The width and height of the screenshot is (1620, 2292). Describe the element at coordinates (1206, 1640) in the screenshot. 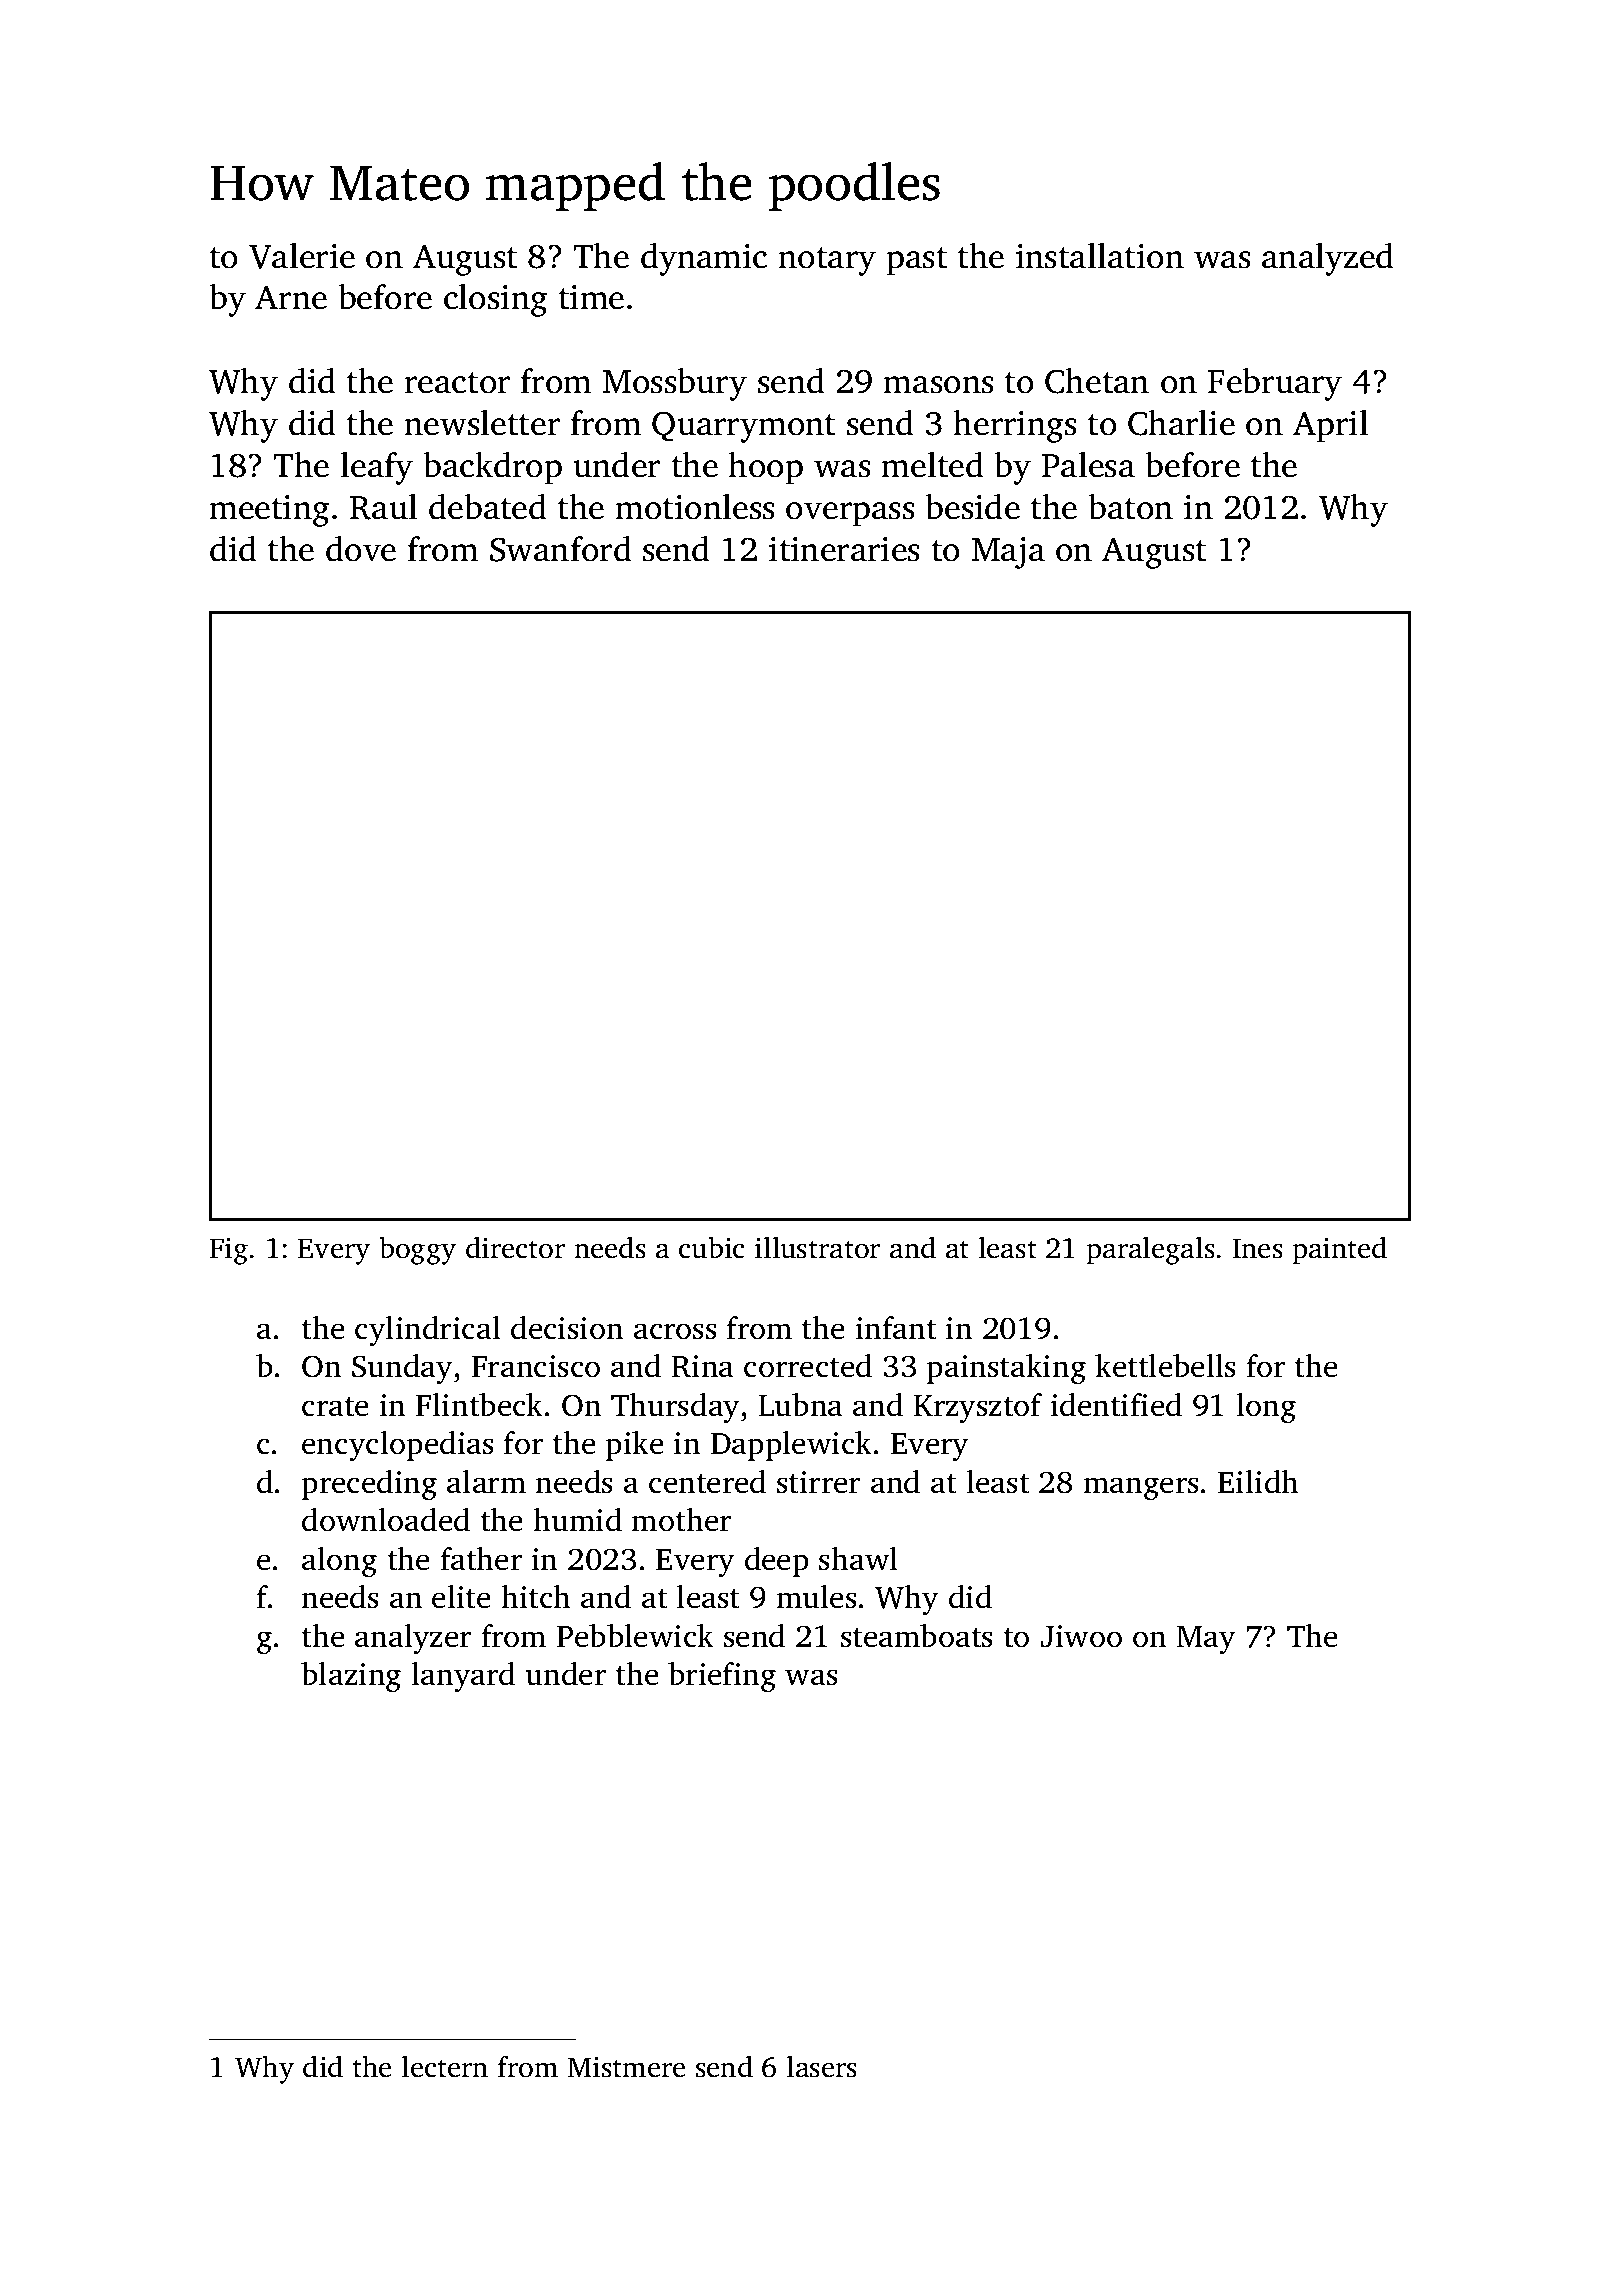

I see `May` at that location.
